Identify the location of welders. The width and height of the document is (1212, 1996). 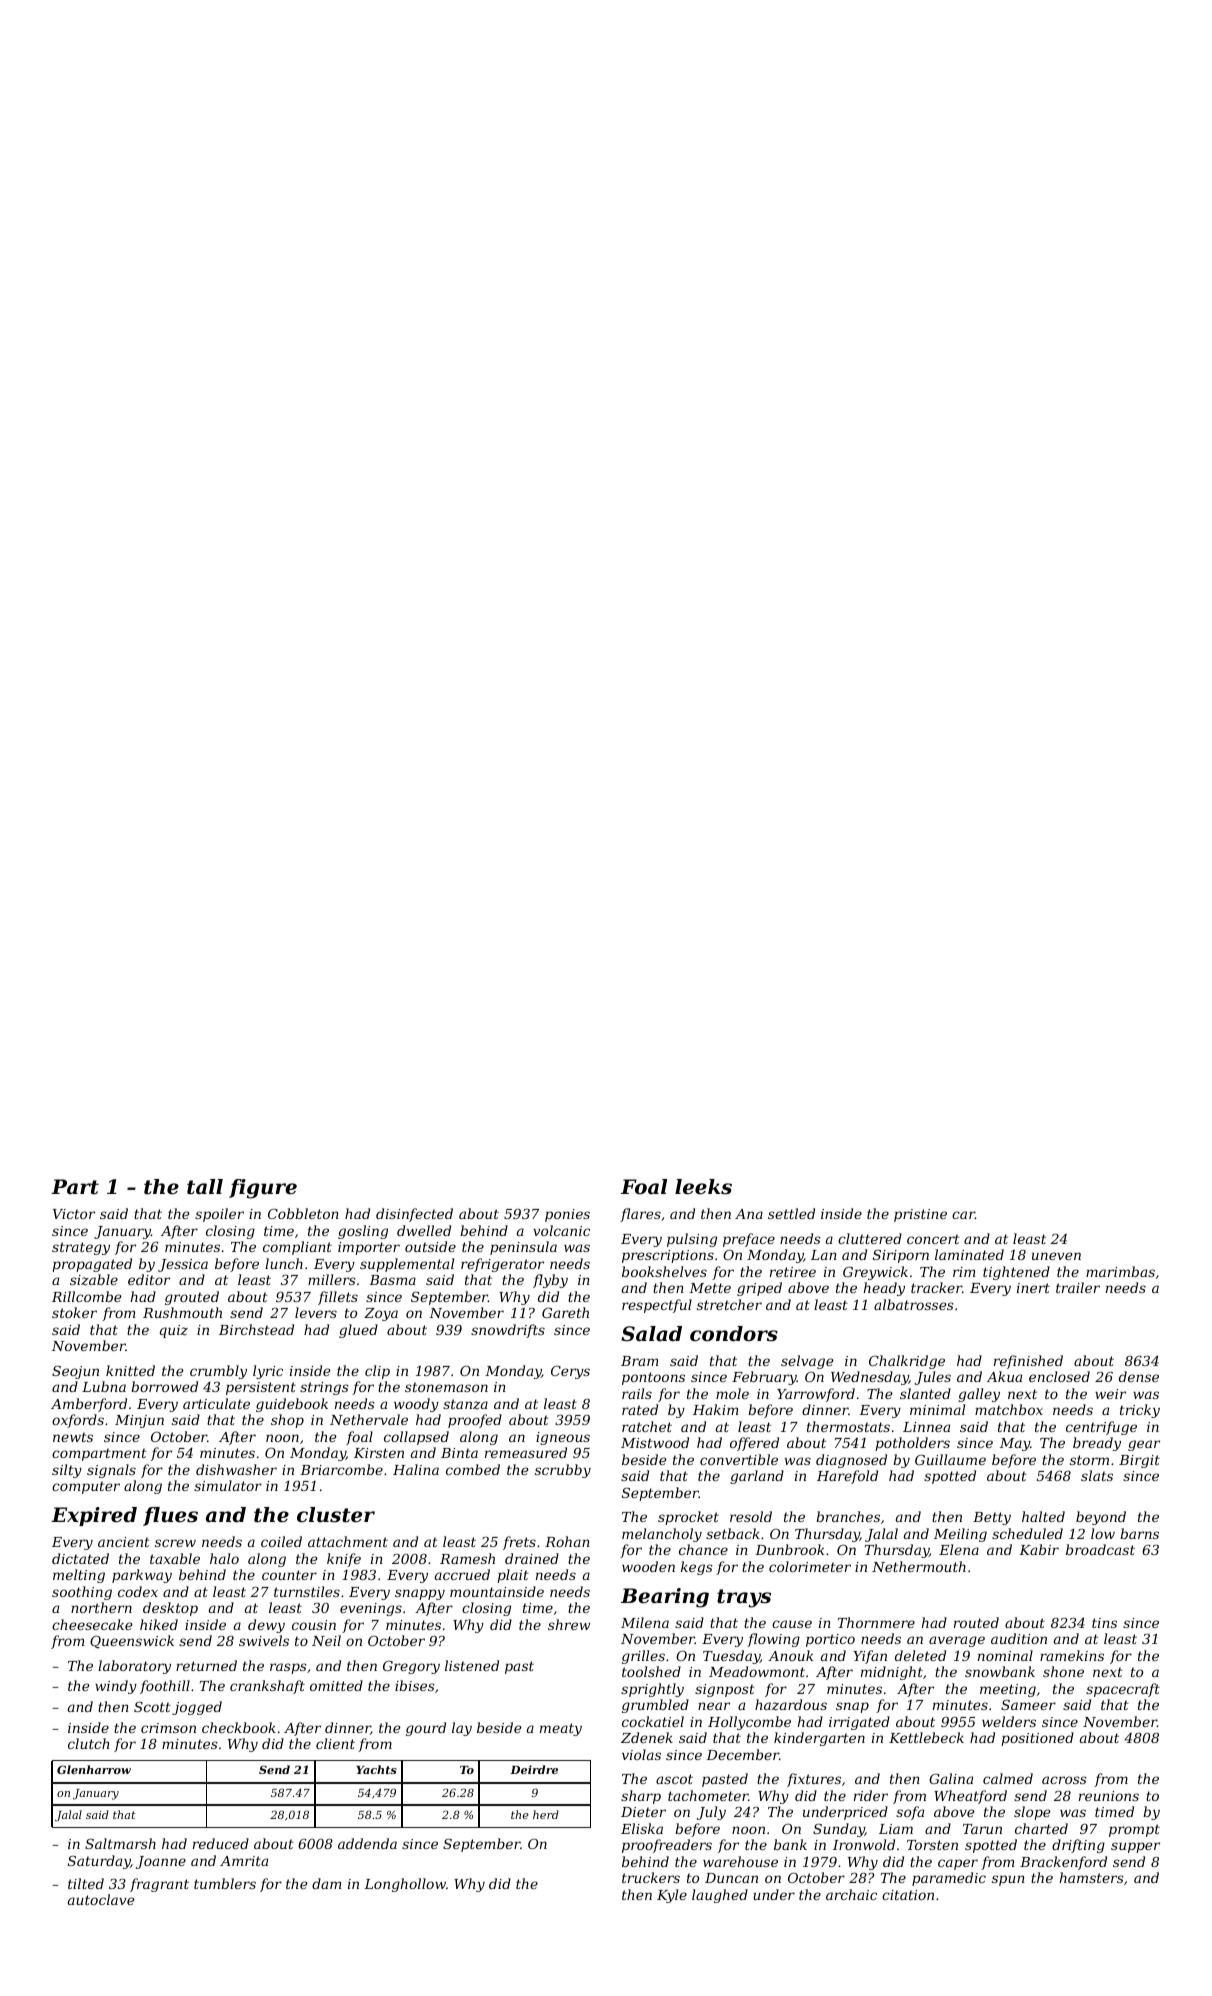
(1009, 1721).
